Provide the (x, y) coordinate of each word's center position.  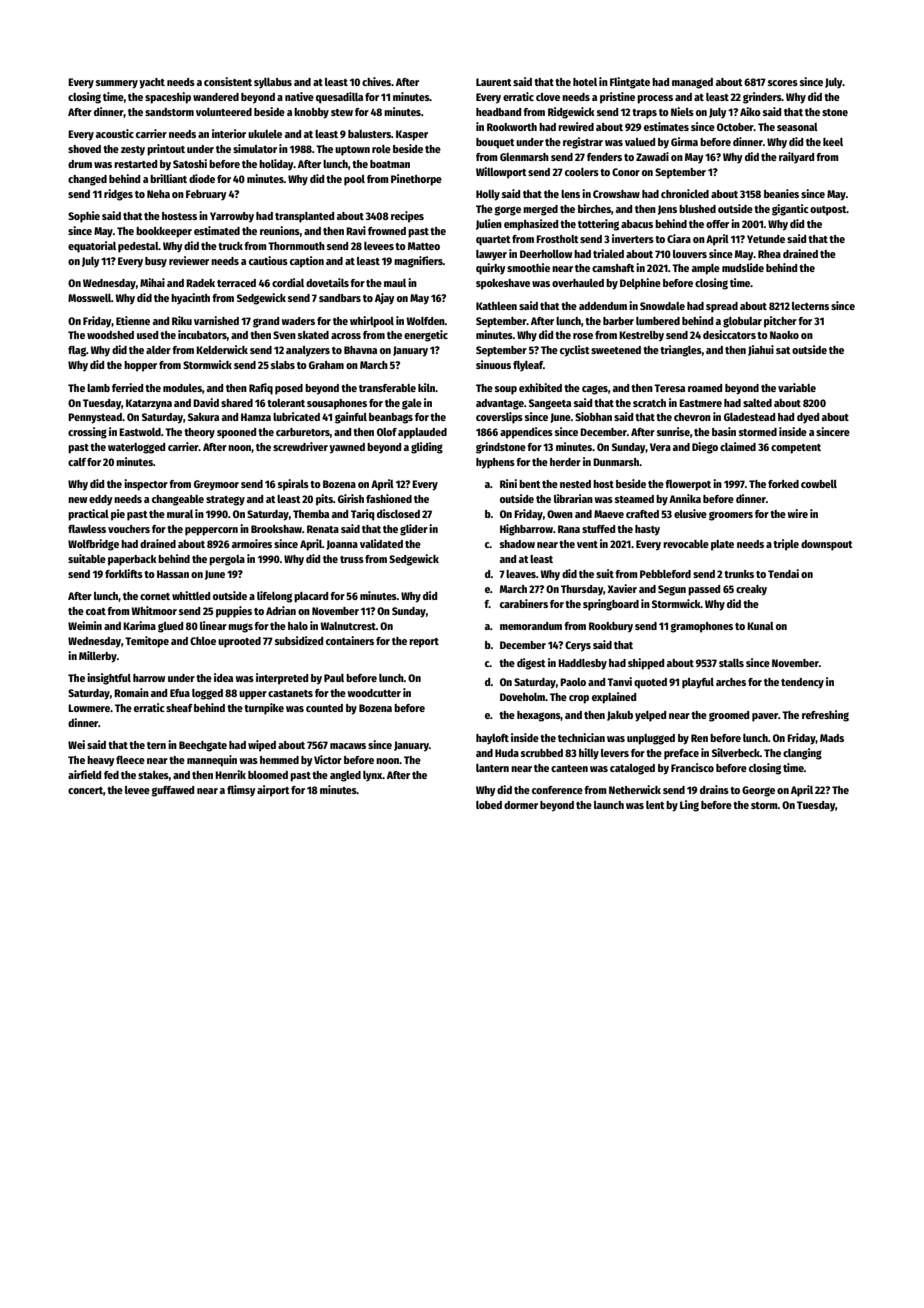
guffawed (173, 791)
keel (833, 142)
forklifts (124, 573)
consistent (228, 81)
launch (609, 805)
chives (376, 81)
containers (350, 640)
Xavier (622, 588)
